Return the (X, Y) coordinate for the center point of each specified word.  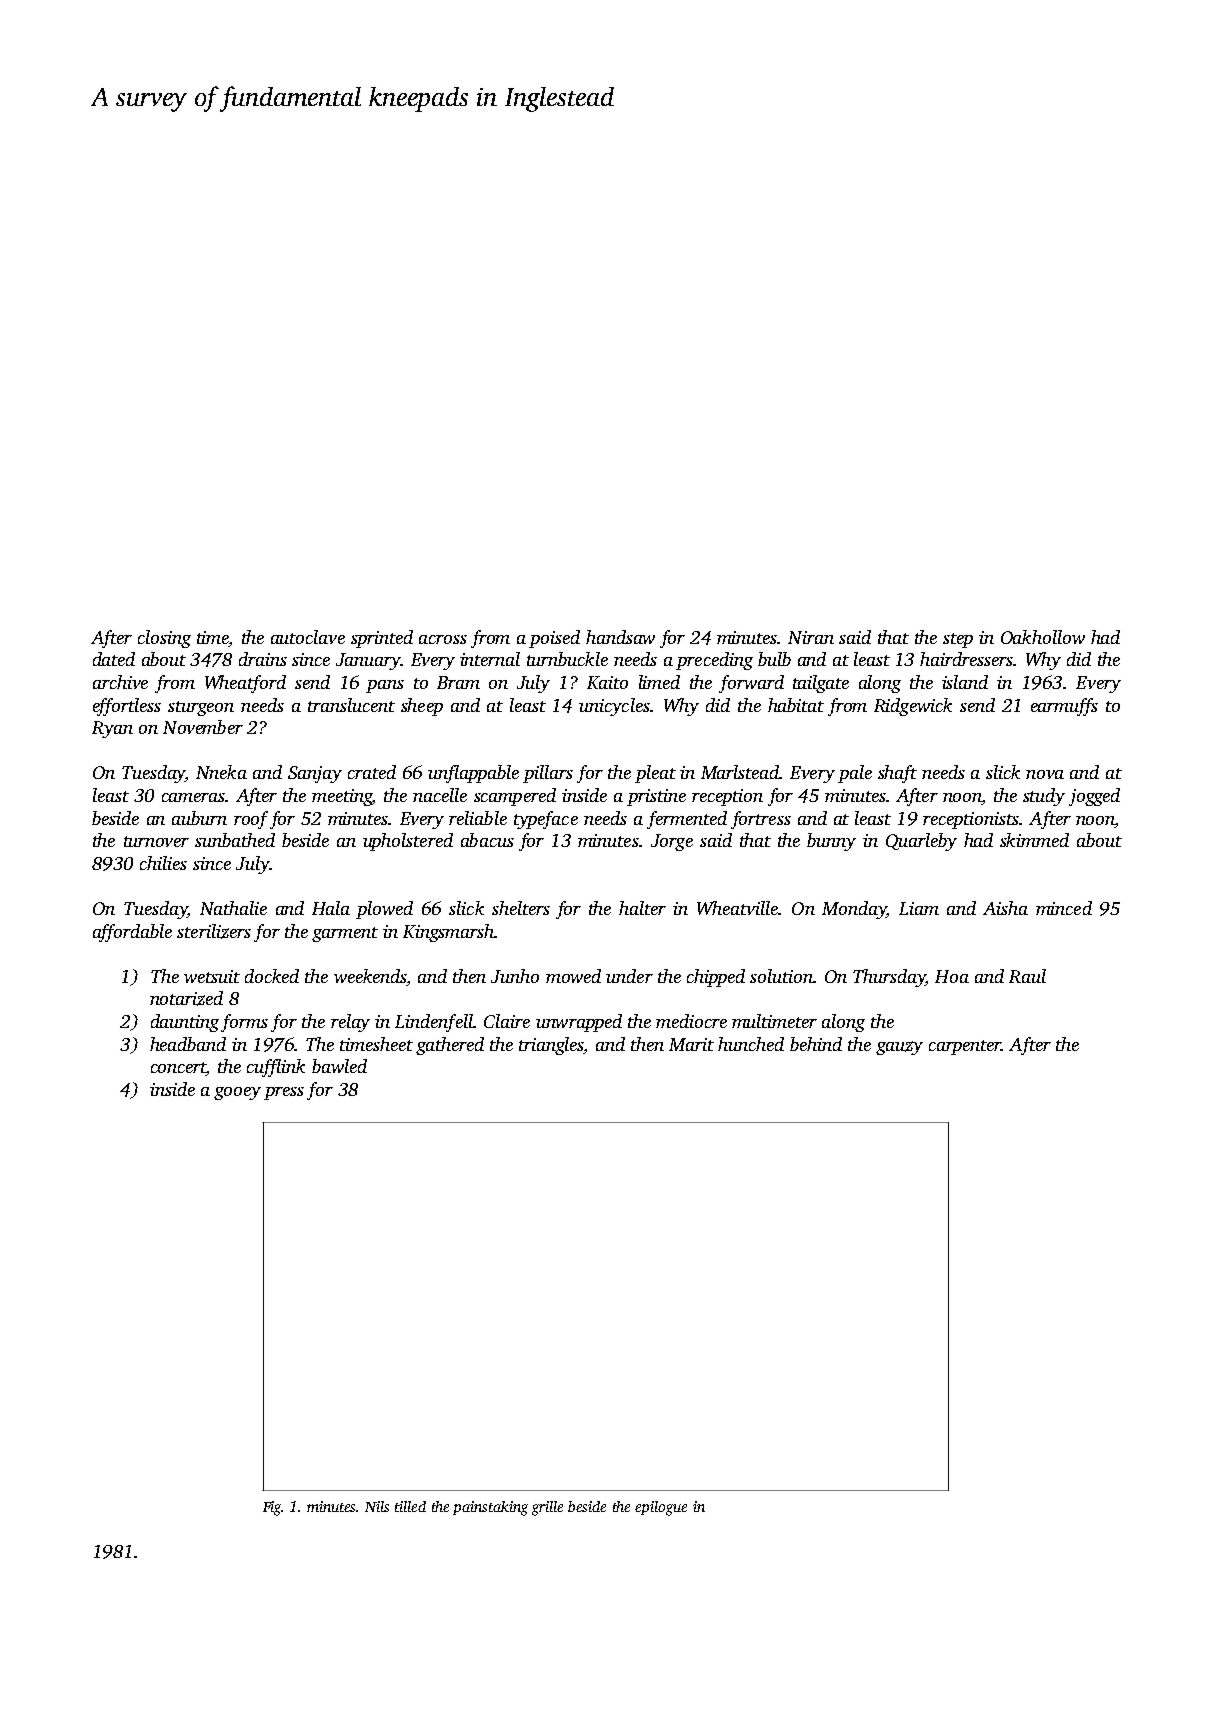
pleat (655, 774)
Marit (691, 1044)
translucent (351, 705)
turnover (156, 841)
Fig (272, 1508)
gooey (237, 1093)
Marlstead (740, 772)
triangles (551, 1046)
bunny (831, 842)
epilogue (661, 1508)
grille (547, 1508)
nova (1045, 774)
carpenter (965, 1047)
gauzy (899, 1048)
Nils (377, 1506)
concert (178, 1069)
